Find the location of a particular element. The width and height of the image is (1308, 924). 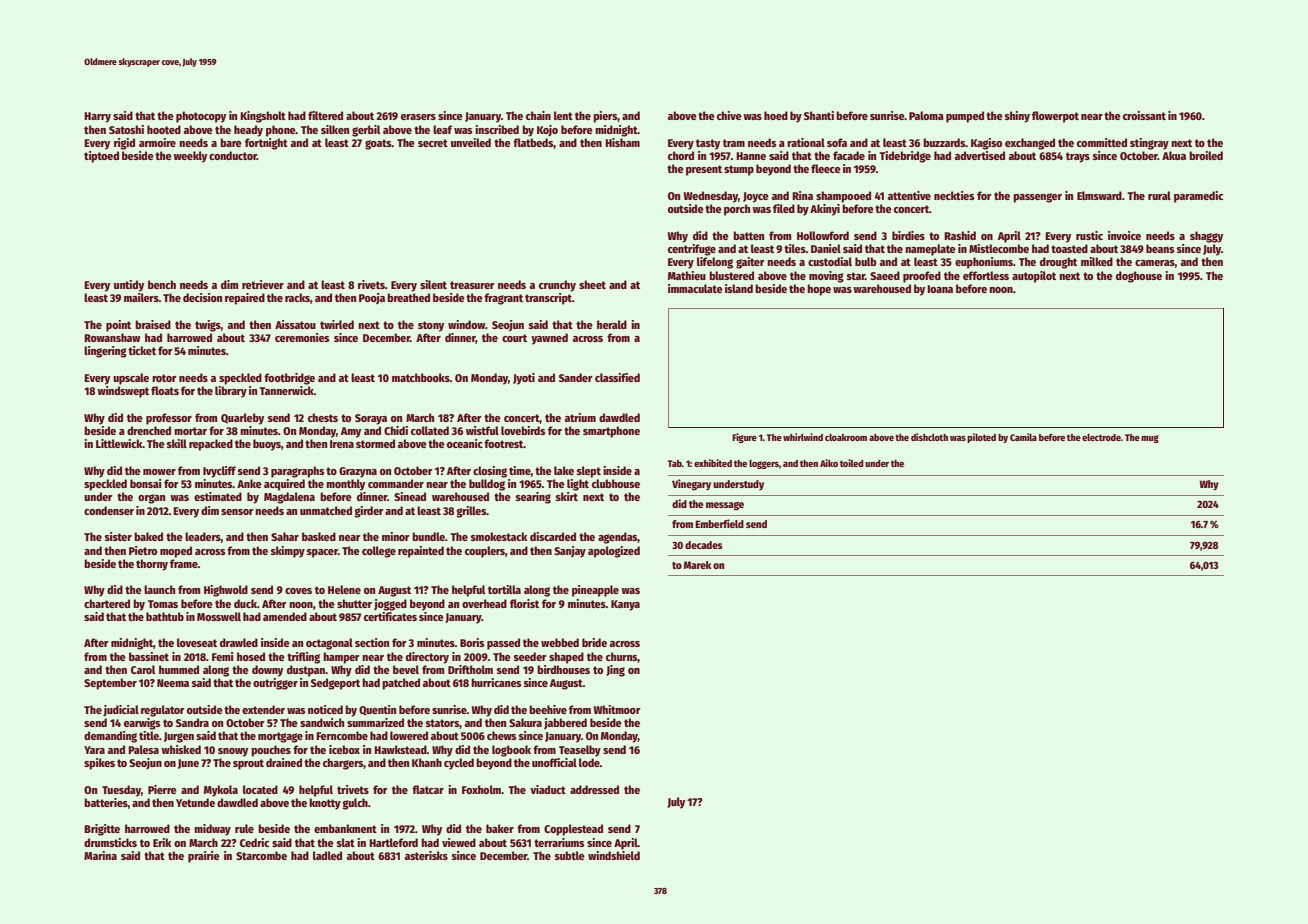

extender is located at coordinates (263, 709).
